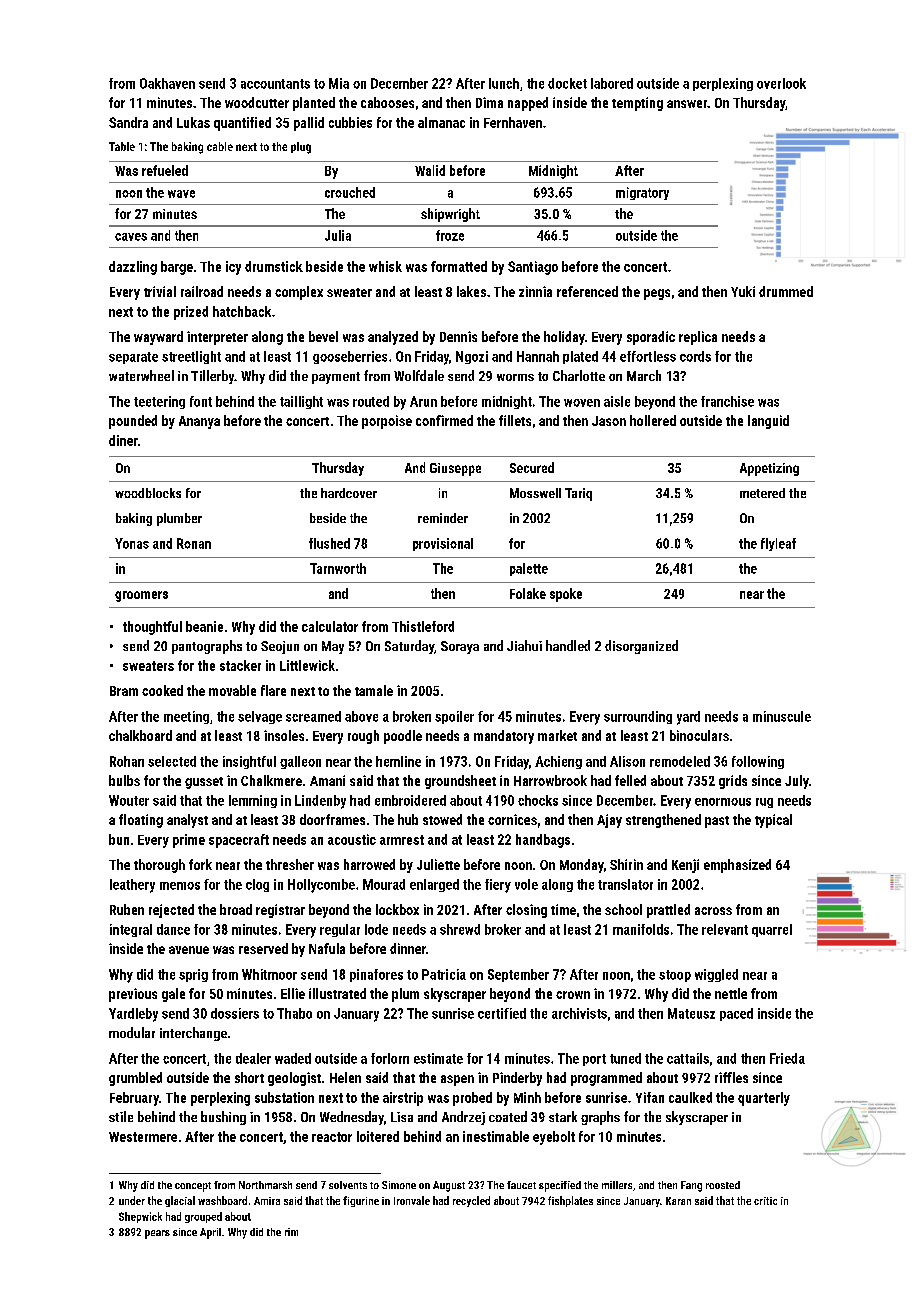 The image size is (924, 1308). What do you see at coordinates (186, 717) in the screenshot?
I see `meeting` at bounding box center [186, 717].
